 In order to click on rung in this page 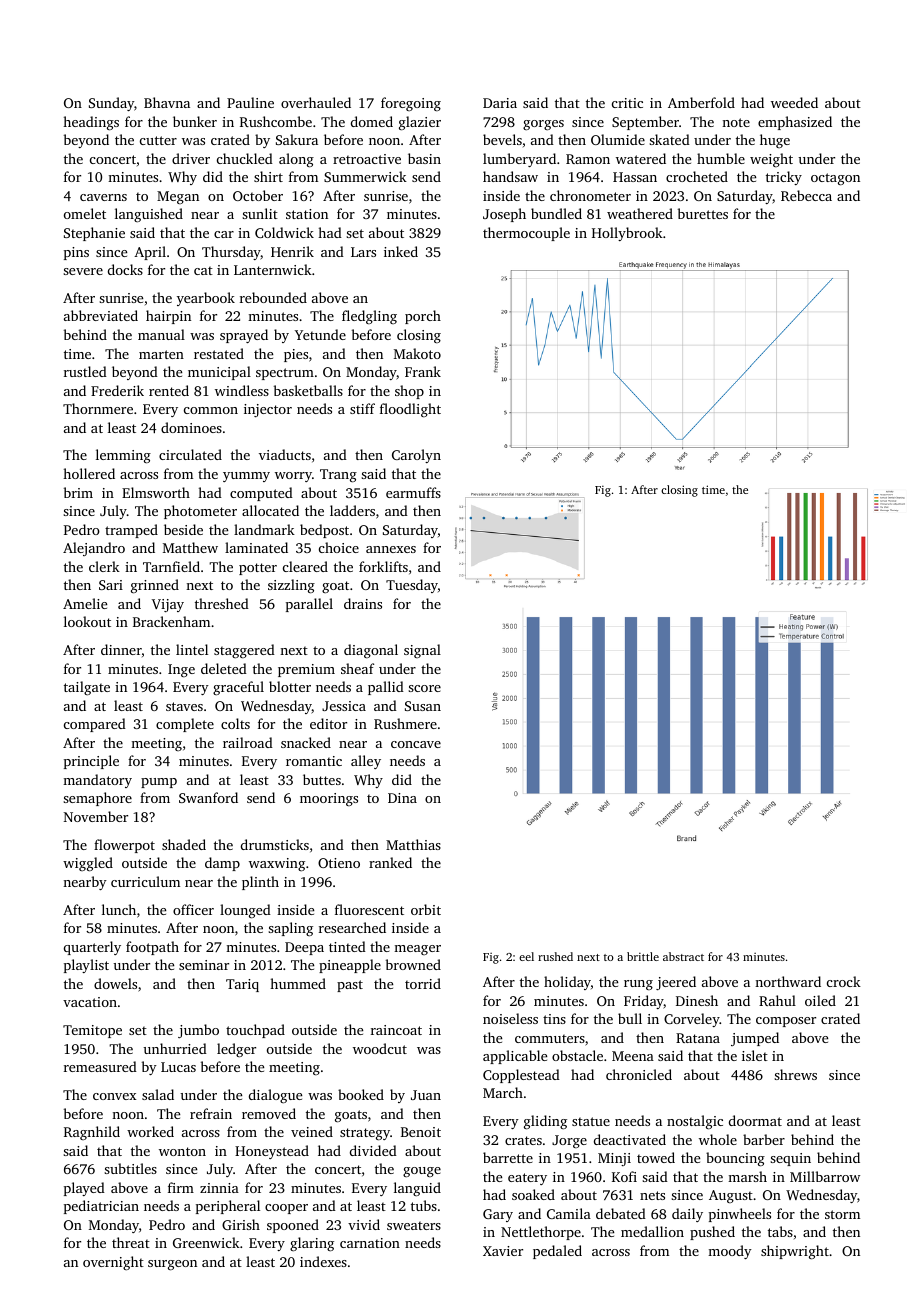, I will do `click(638, 985)`.
